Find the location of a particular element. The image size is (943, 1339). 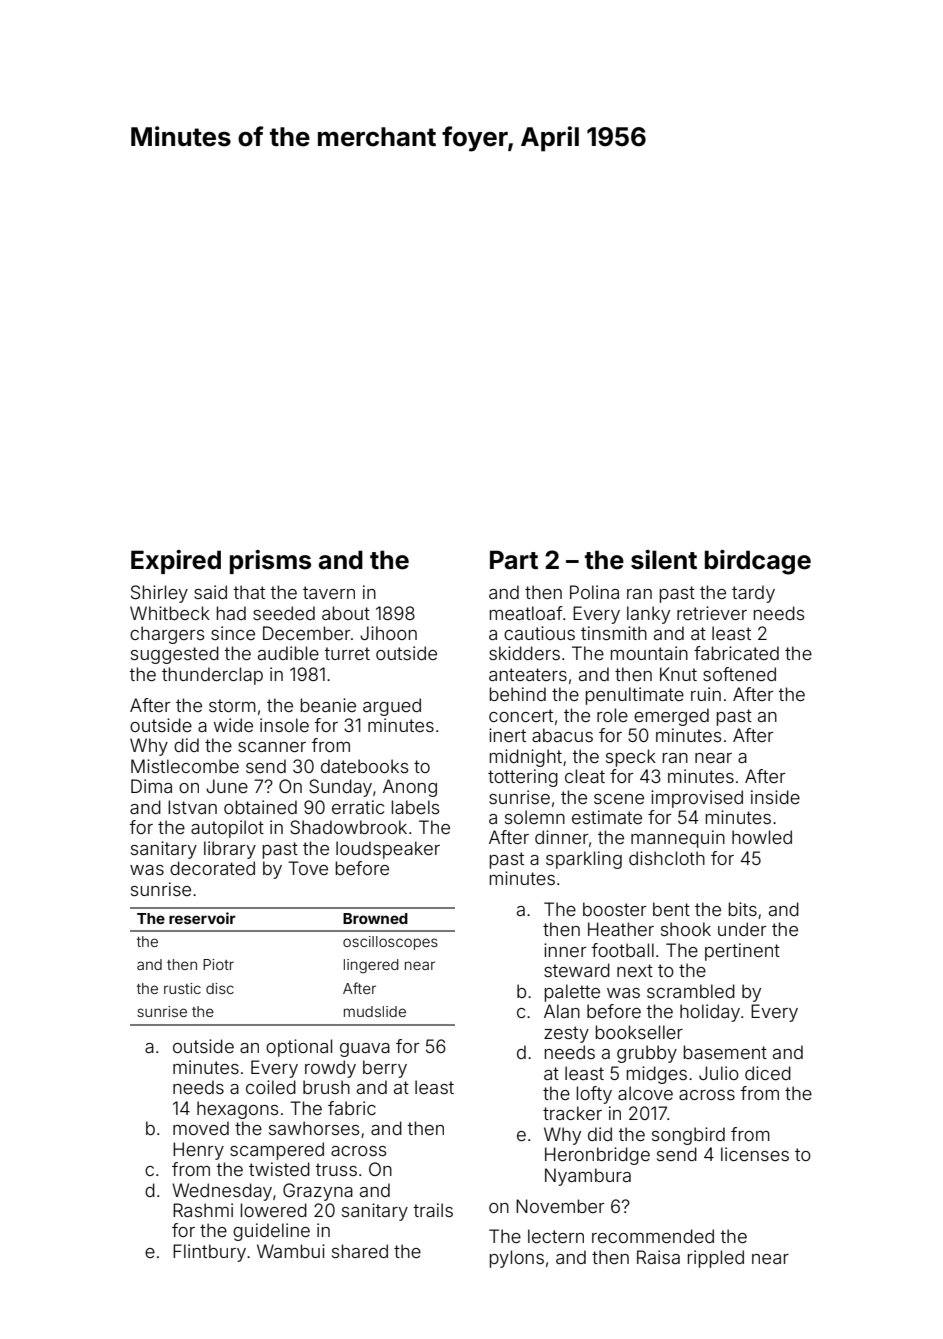

Rashmi is located at coordinates (203, 1210).
